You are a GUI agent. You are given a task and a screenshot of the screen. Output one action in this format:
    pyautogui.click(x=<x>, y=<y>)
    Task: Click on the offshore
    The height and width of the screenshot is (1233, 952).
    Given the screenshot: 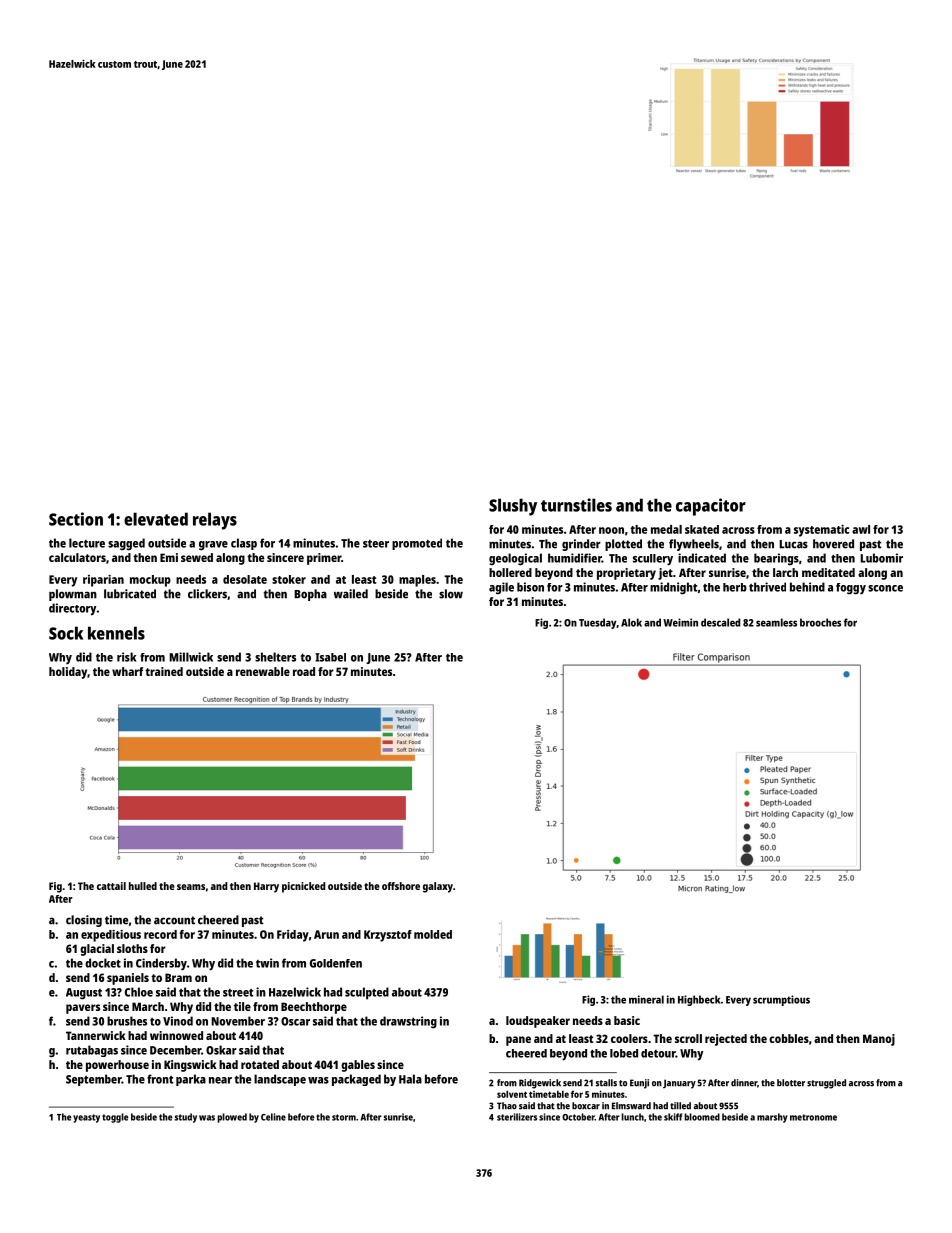 What is the action you would take?
    pyautogui.click(x=401, y=886)
